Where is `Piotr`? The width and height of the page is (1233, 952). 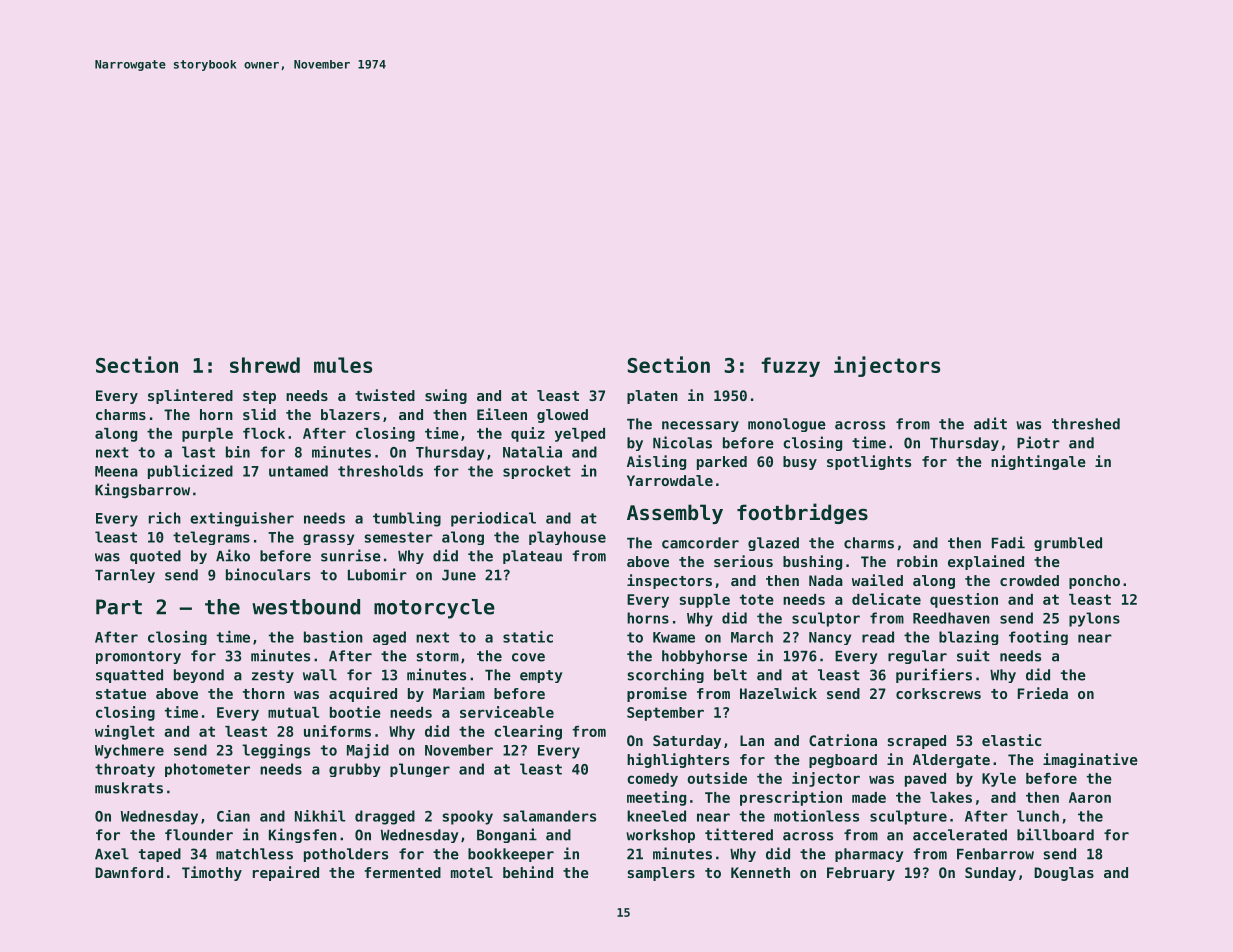
Piotr is located at coordinates (1038, 442).
